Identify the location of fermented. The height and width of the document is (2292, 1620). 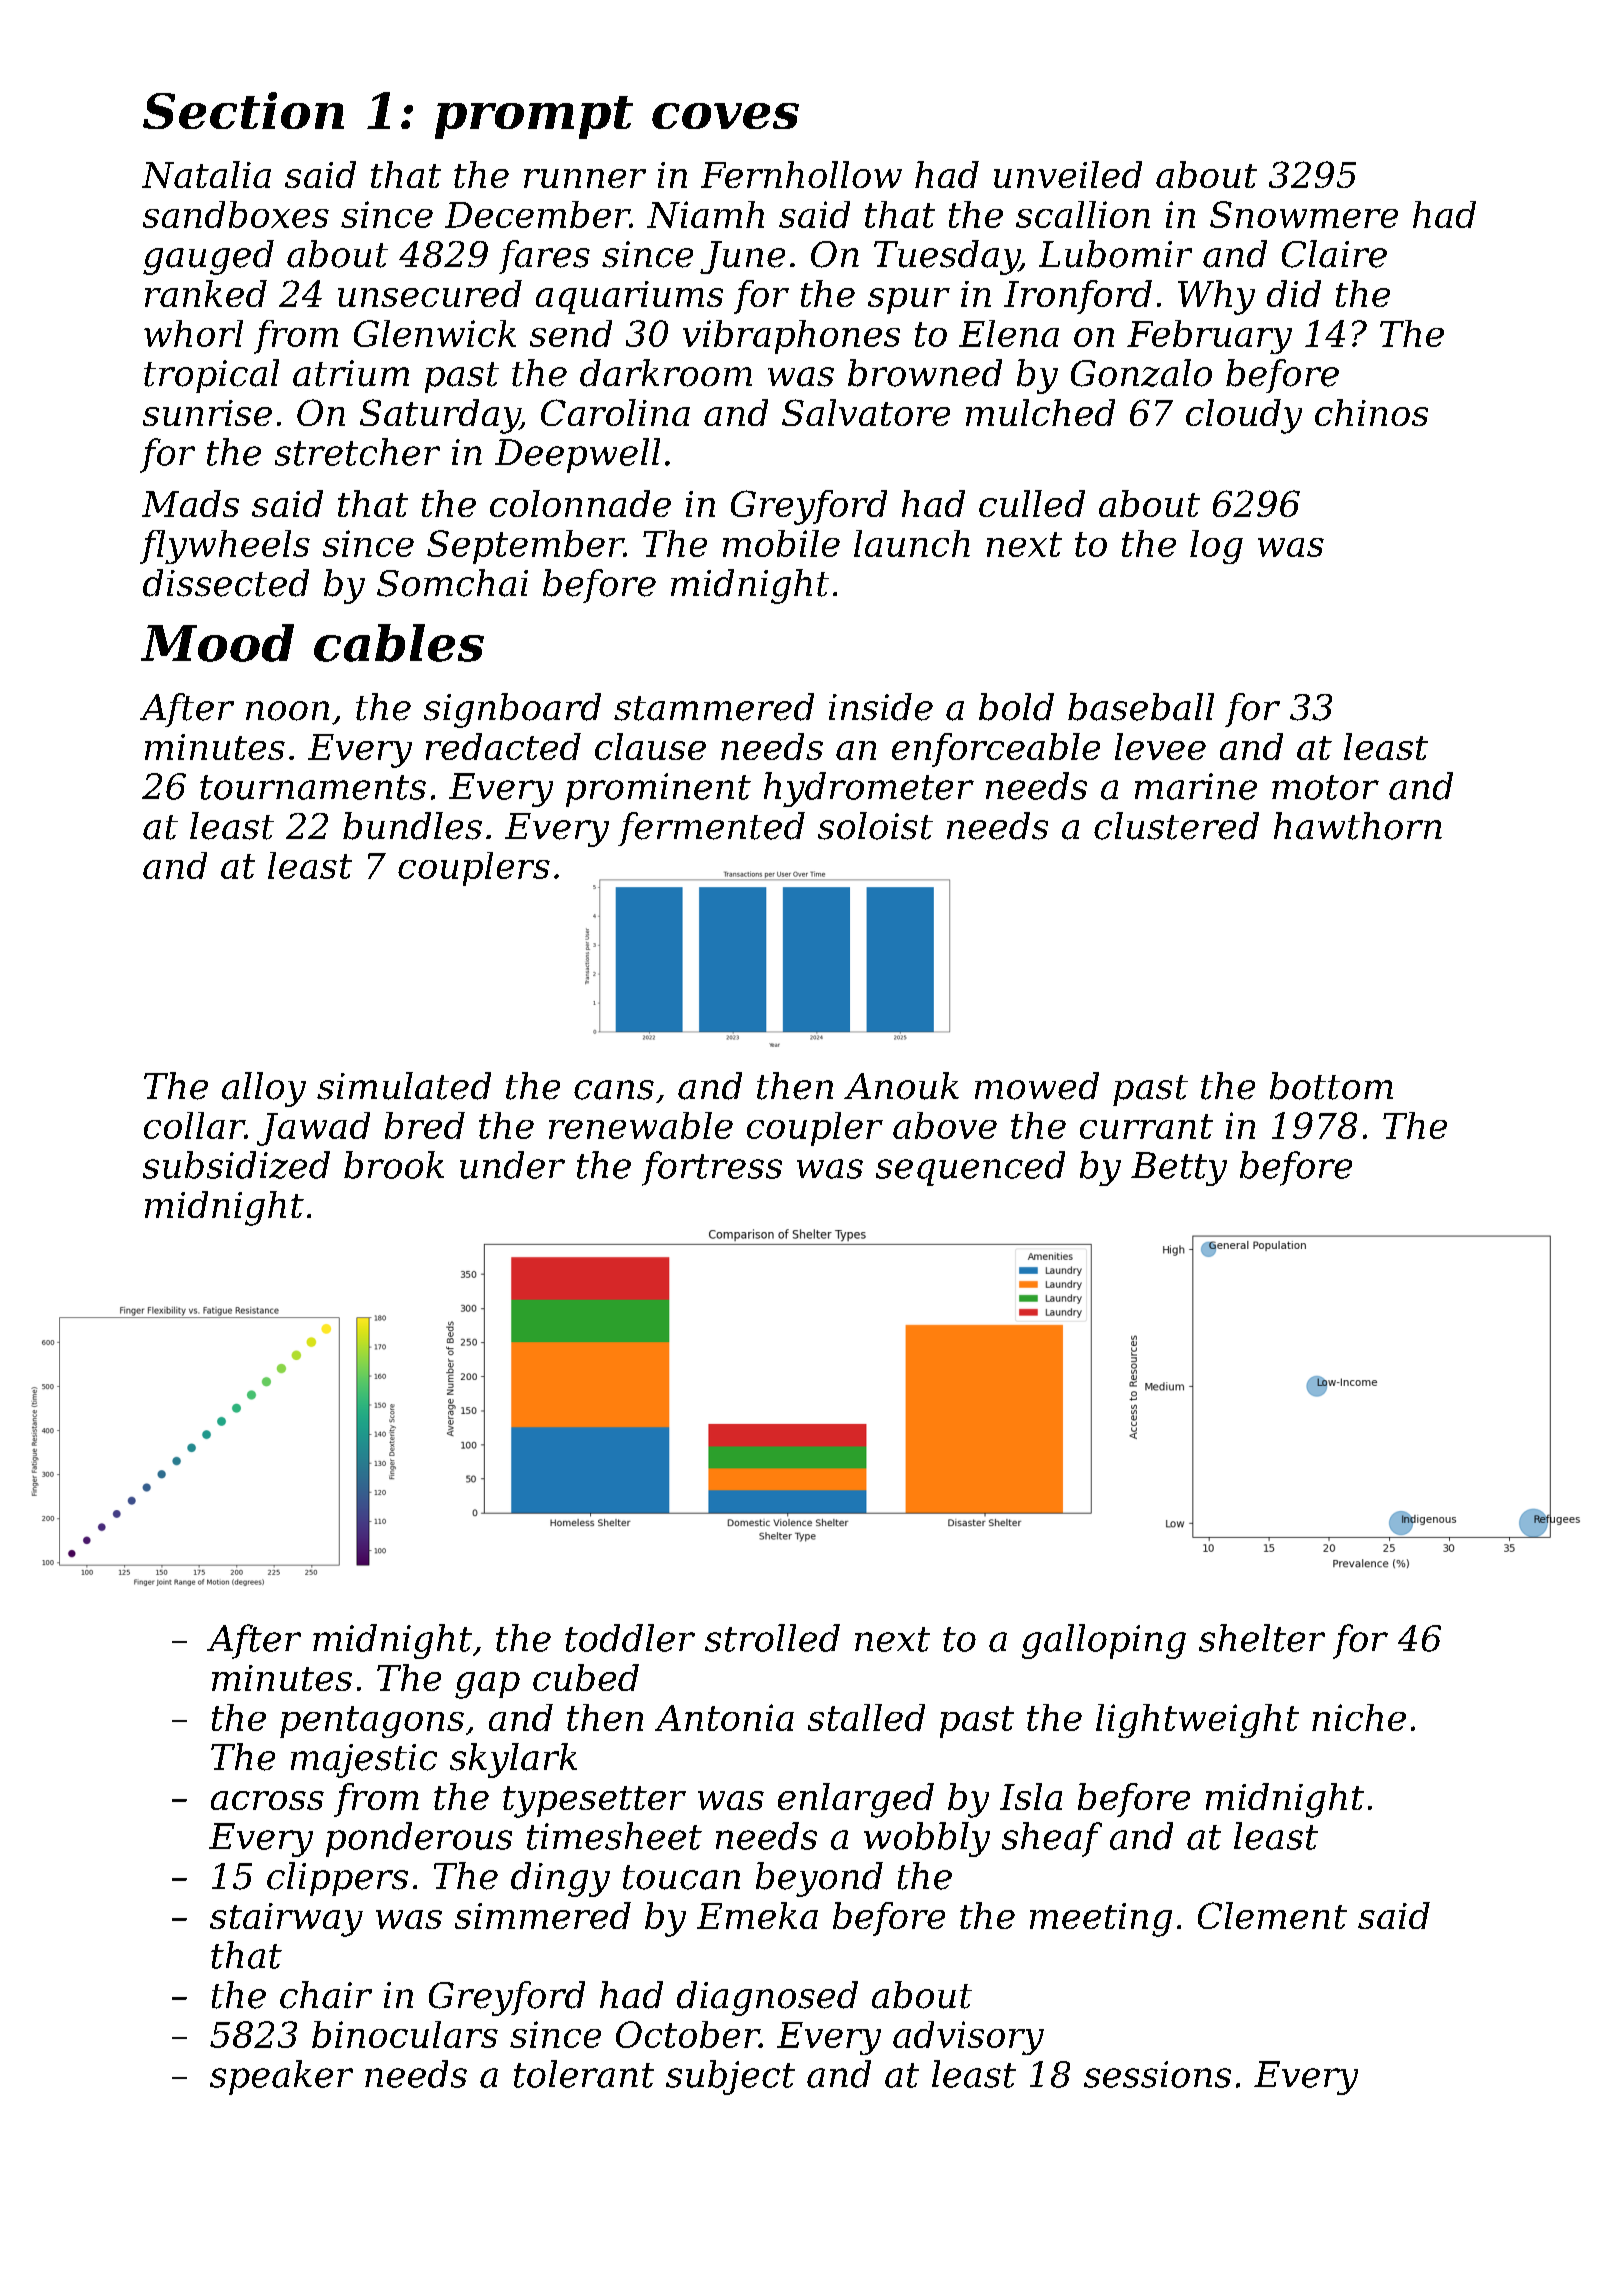
(711, 829).
